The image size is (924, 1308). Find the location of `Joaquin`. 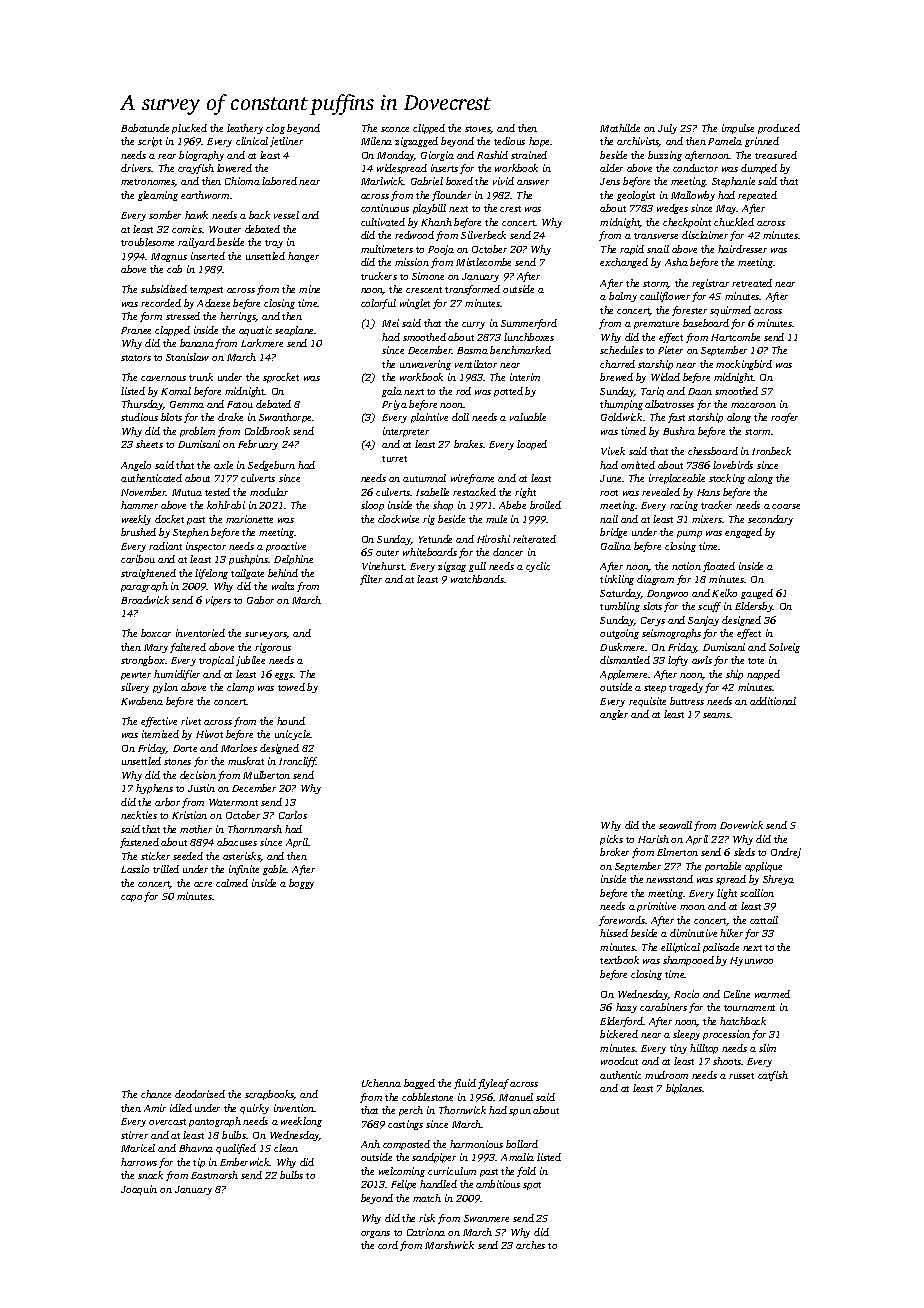

Joaquin is located at coordinates (139, 1190).
